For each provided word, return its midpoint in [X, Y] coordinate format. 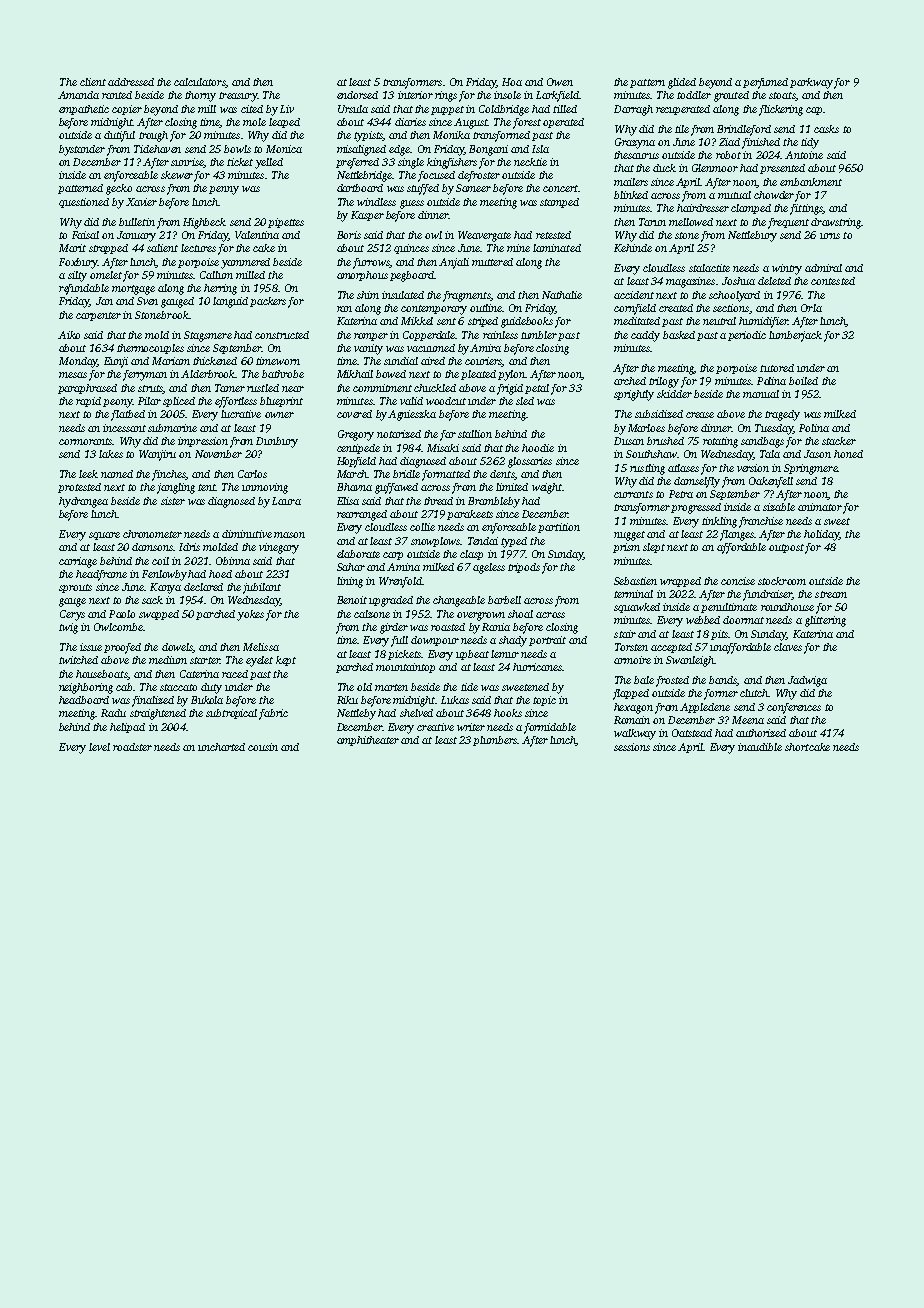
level [99, 747]
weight [547, 488]
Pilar [149, 401]
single [411, 163]
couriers [483, 362]
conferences [794, 708]
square [104, 536]
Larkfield [557, 96]
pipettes [286, 223]
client [93, 82]
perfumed [765, 83]
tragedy [782, 415]
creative [435, 727]
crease [700, 415]
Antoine [804, 155]
